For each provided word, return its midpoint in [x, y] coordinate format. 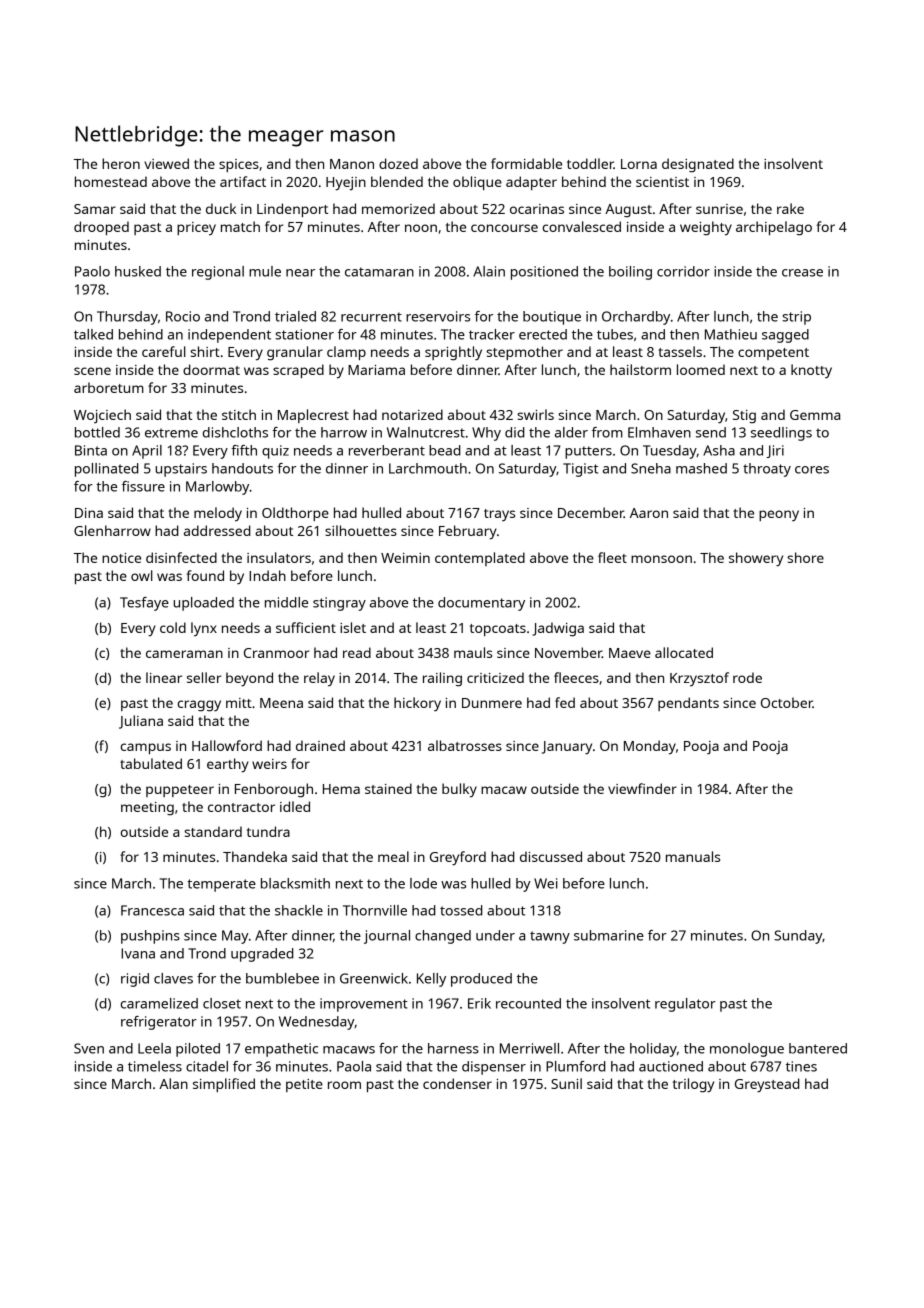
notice [121, 558]
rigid [135, 980]
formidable [526, 163]
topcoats [498, 630]
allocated [684, 652]
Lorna [639, 164]
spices [239, 165]
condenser [457, 1083]
